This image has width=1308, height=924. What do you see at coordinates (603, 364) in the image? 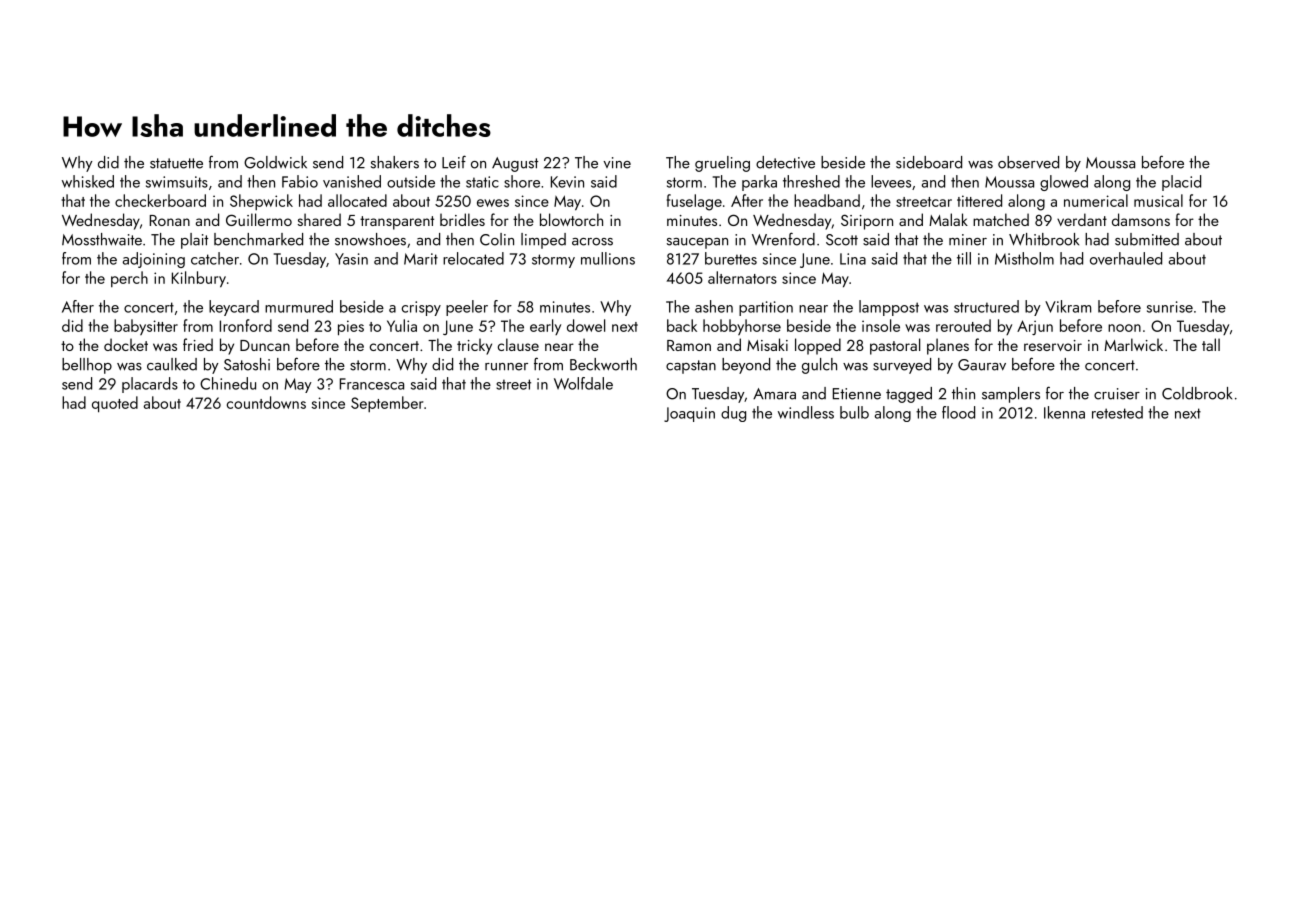
I see `Beckworth` at bounding box center [603, 364].
